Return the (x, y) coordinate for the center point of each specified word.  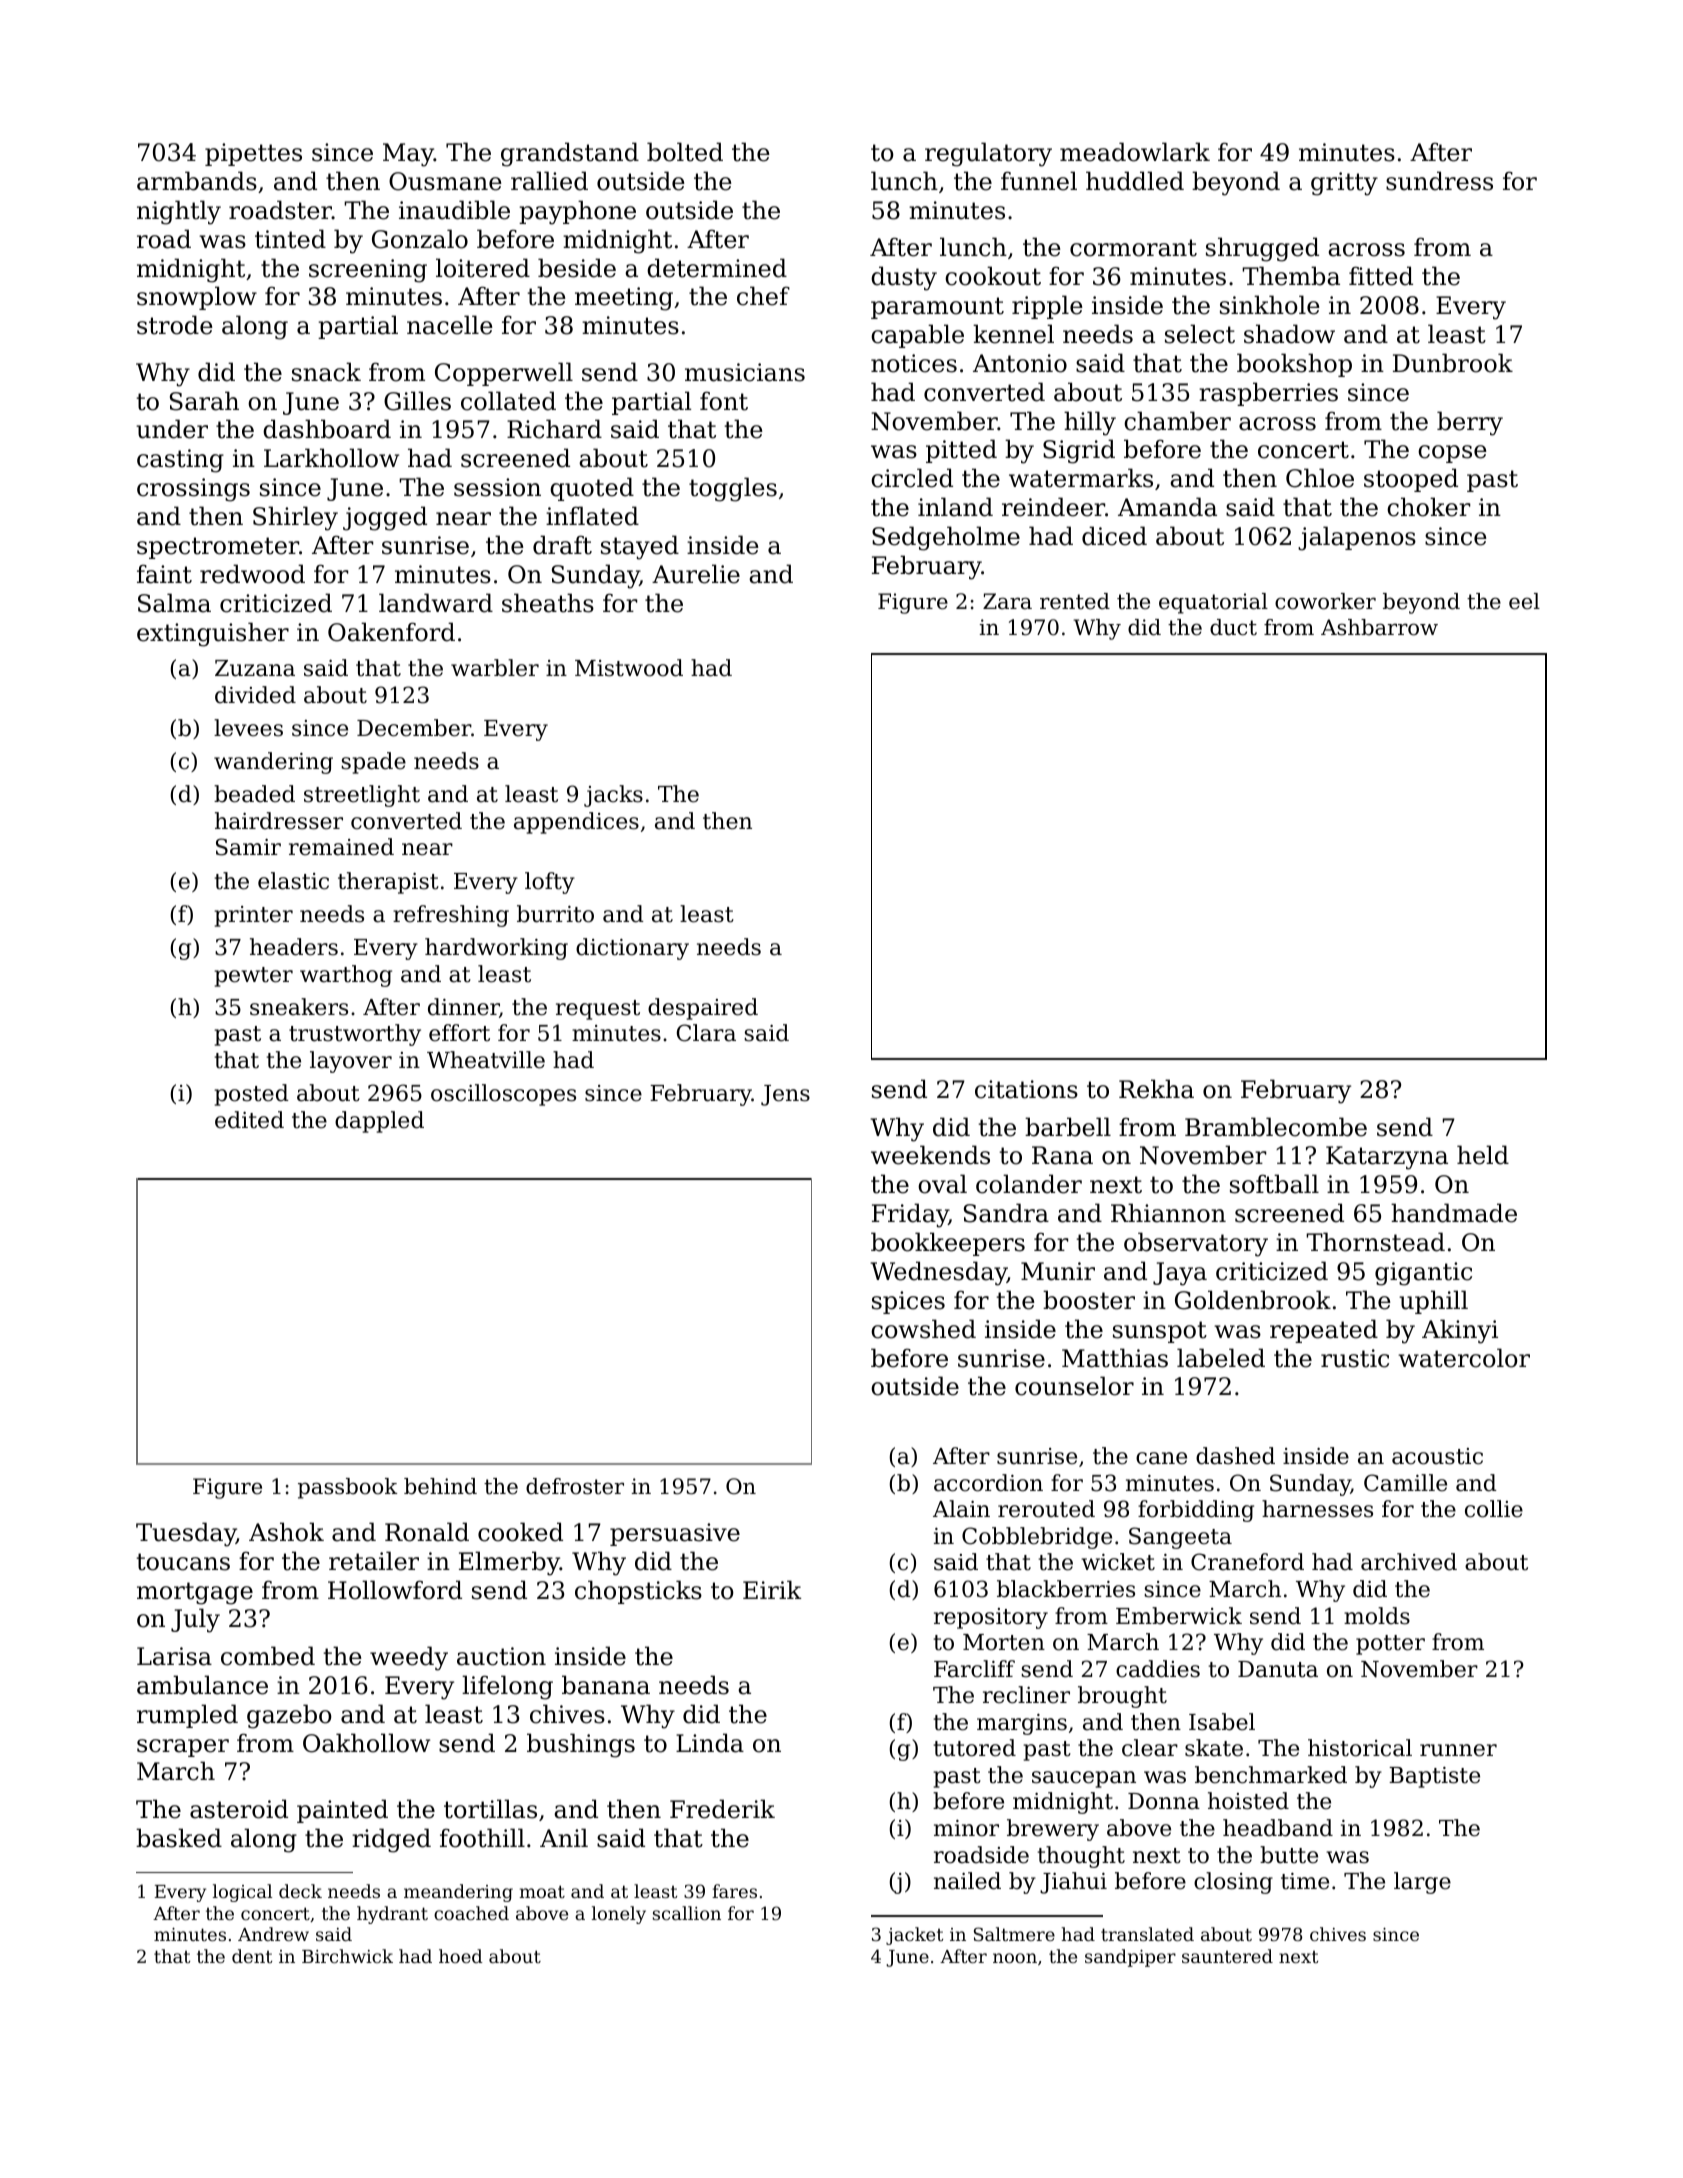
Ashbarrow (1379, 627)
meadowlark (1135, 152)
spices (908, 1302)
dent (252, 1956)
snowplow (197, 298)
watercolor (1464, 1358)
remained (341, 847)
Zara (1007, 601)
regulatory (988, 154)
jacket (914, 1936)
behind (440, 1486)
